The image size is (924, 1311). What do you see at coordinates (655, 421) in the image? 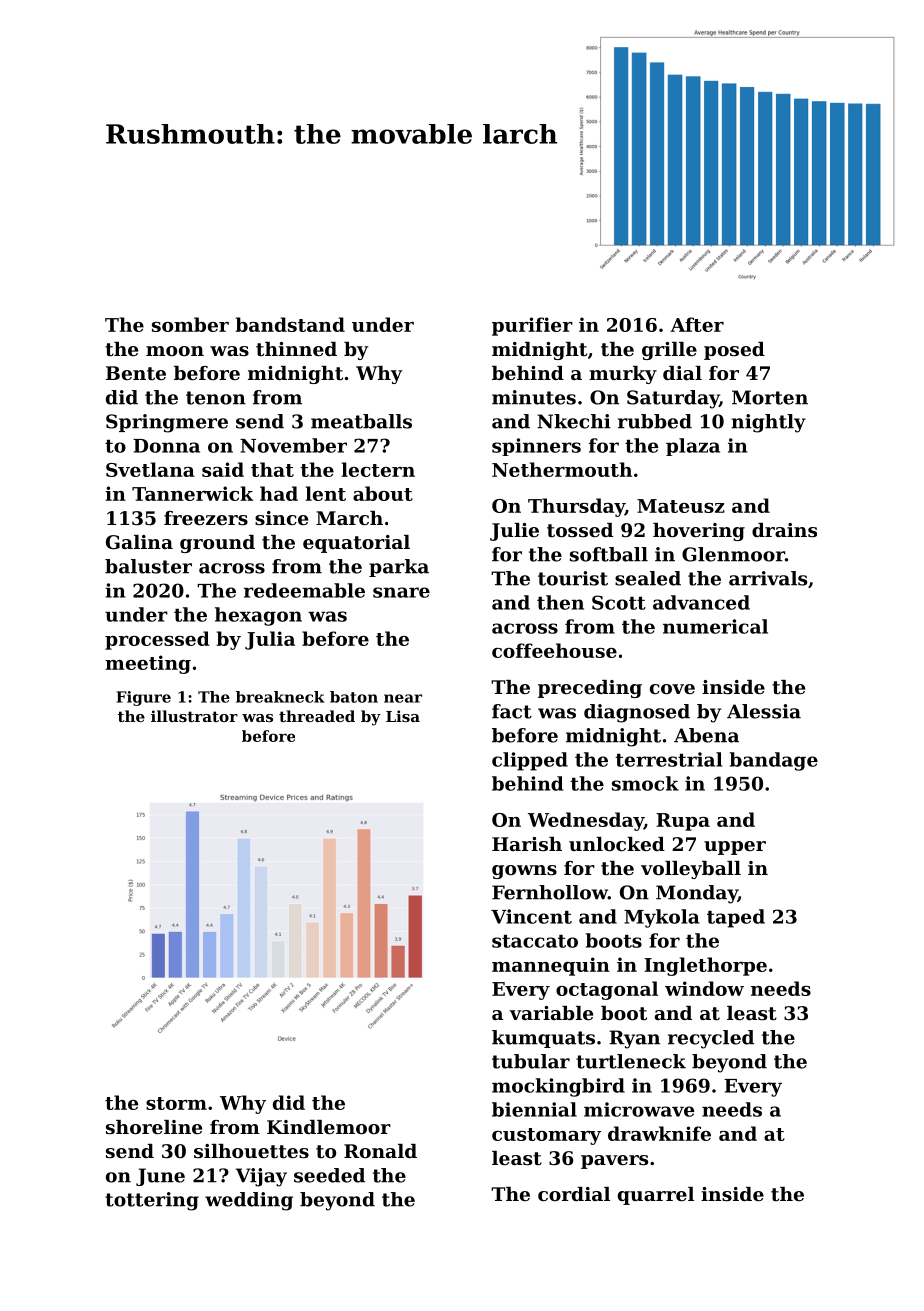
I see `rubbed` at bounding box center [655, 421].
